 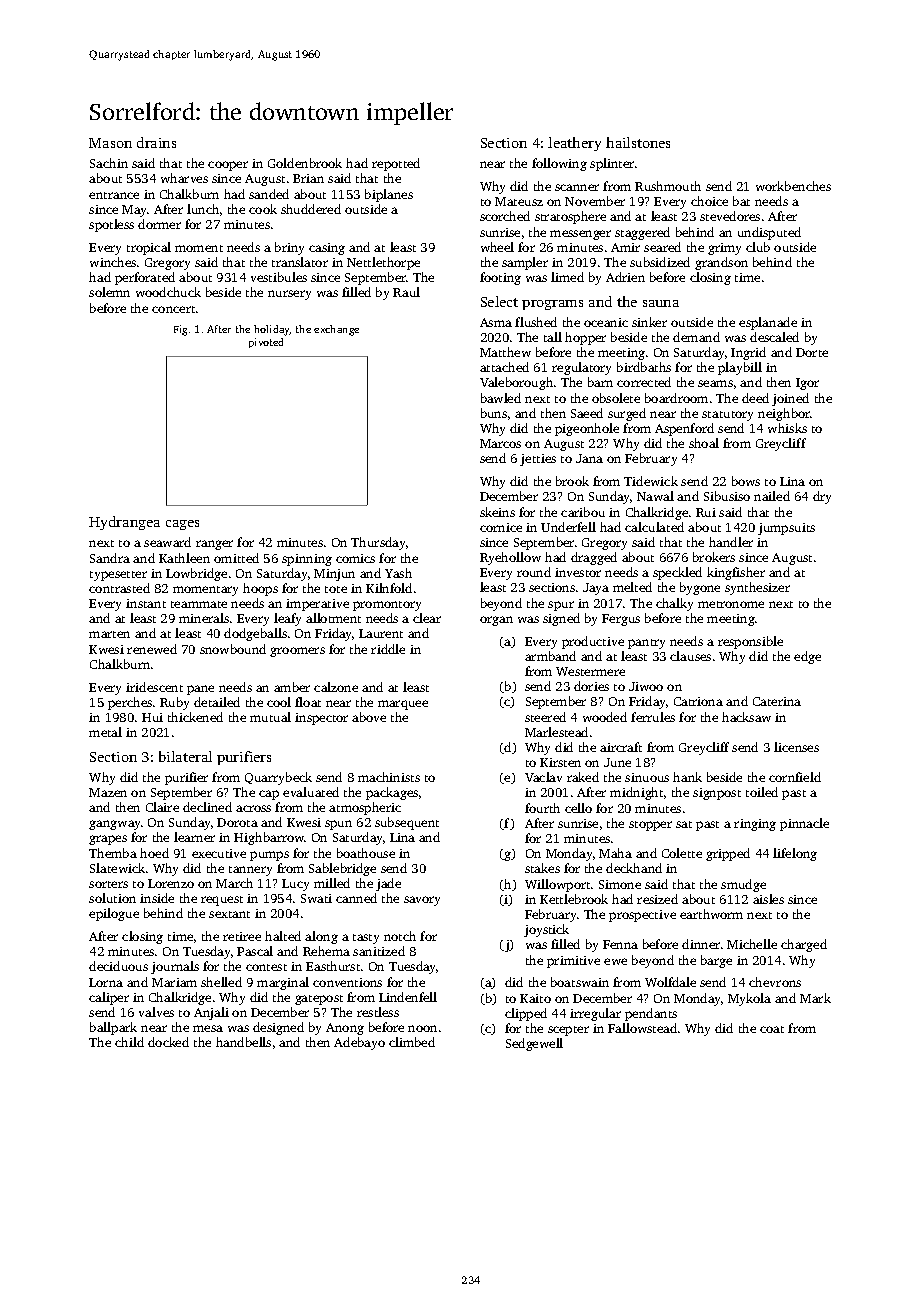 I want to click on Claire, so click(x=162, y=807).
